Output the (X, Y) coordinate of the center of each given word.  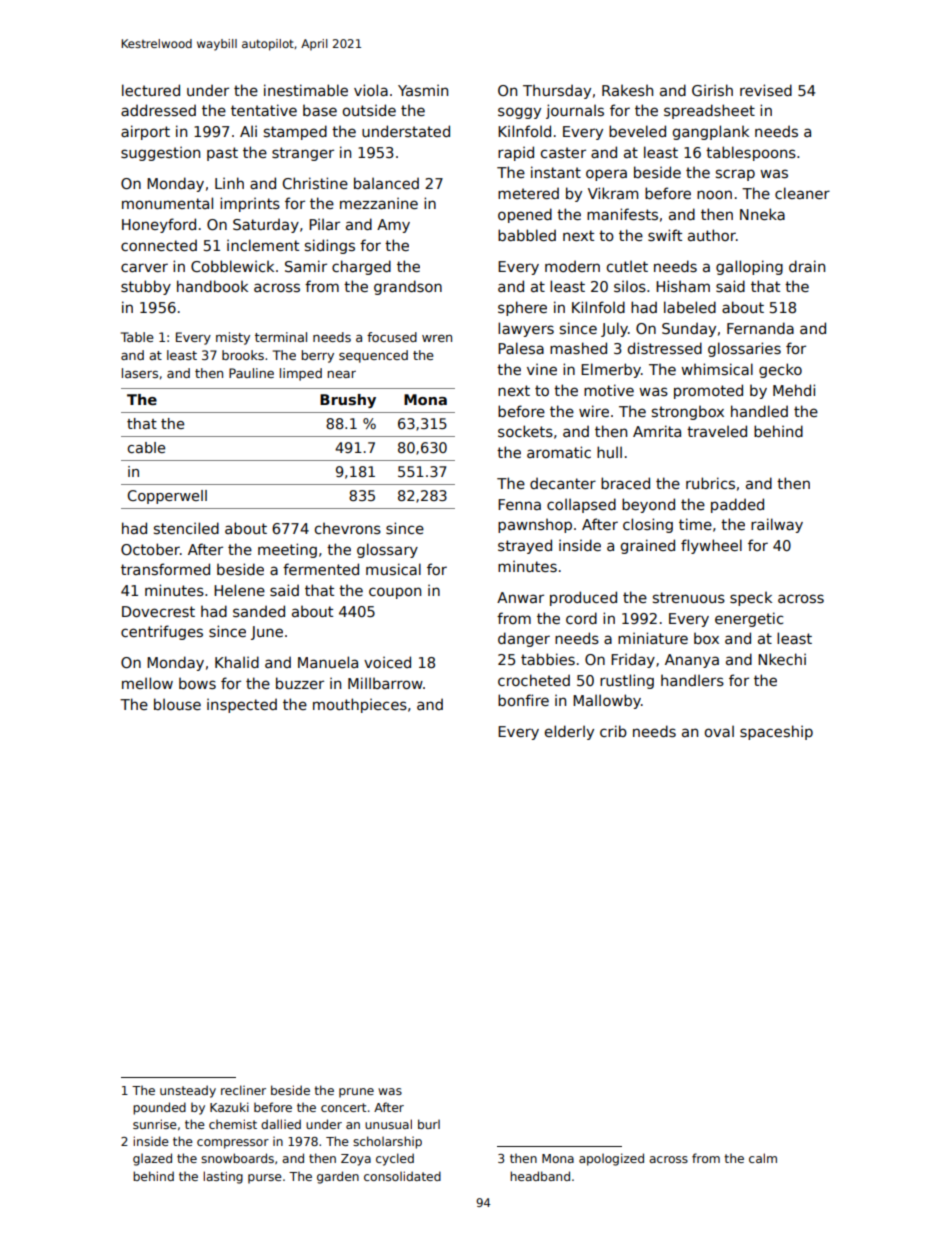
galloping (749, 267)
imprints (250, 204)
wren (437, 338)
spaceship (776, 732)
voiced (387, 662)
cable (146, 447)
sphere (522, 308)
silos (630, 286)
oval (719, 731)
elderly (569, 732)
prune (356, 1093)
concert (344, 1107)
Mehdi (794, 390)
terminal (281, 337)
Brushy (348, 401)
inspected (242, 705)
